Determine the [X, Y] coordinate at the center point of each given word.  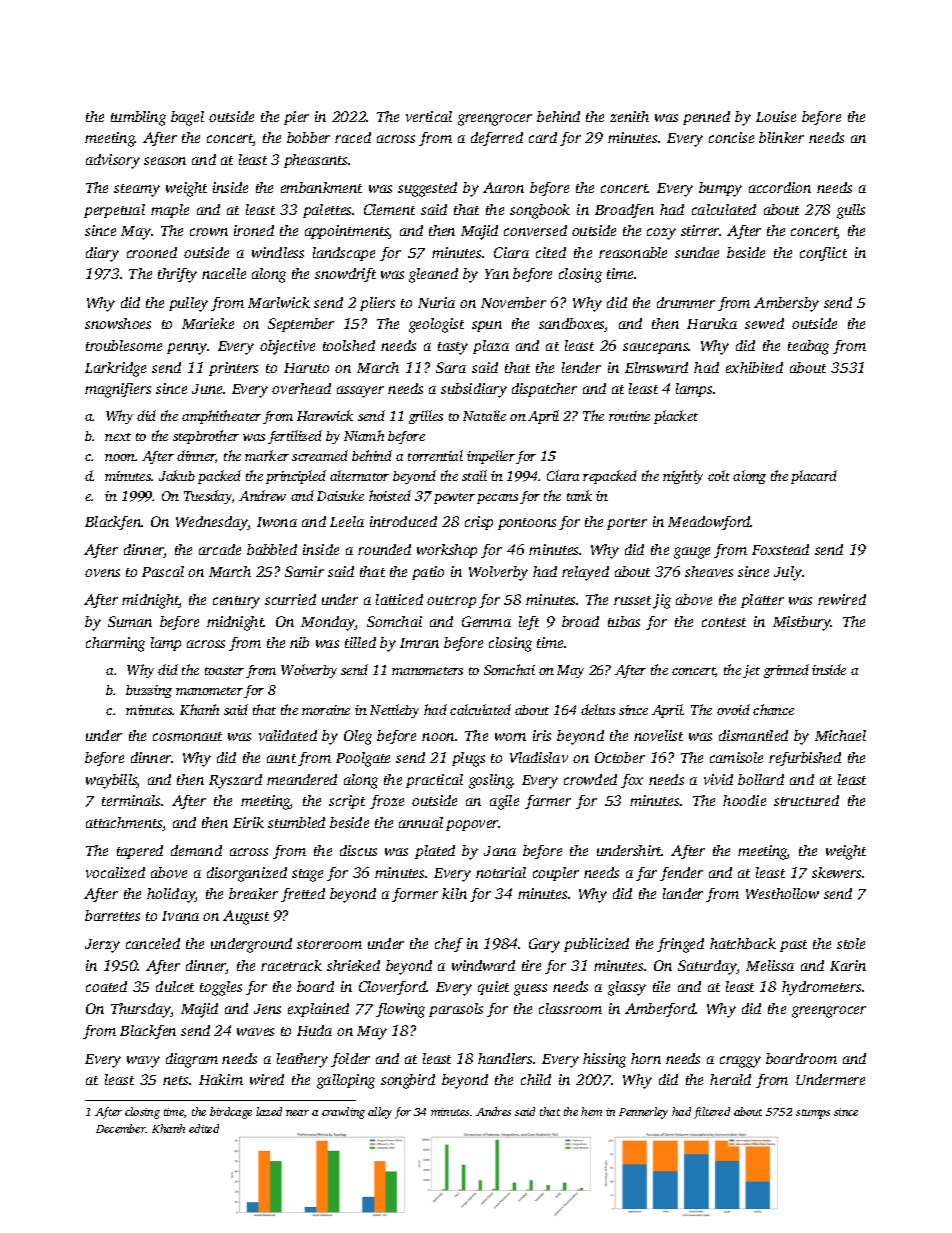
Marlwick [279, 302]
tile [661, 986]
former [415, 895]
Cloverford [393, 988]
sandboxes [572, 325]
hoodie [744, 800]
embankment [321, 187]
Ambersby [786, 304]
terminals [131, 800]
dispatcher [544, 390]
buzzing [149, 691]
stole [851, 943]
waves [255, 1032]
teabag [808, 347]
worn [510, 737]
